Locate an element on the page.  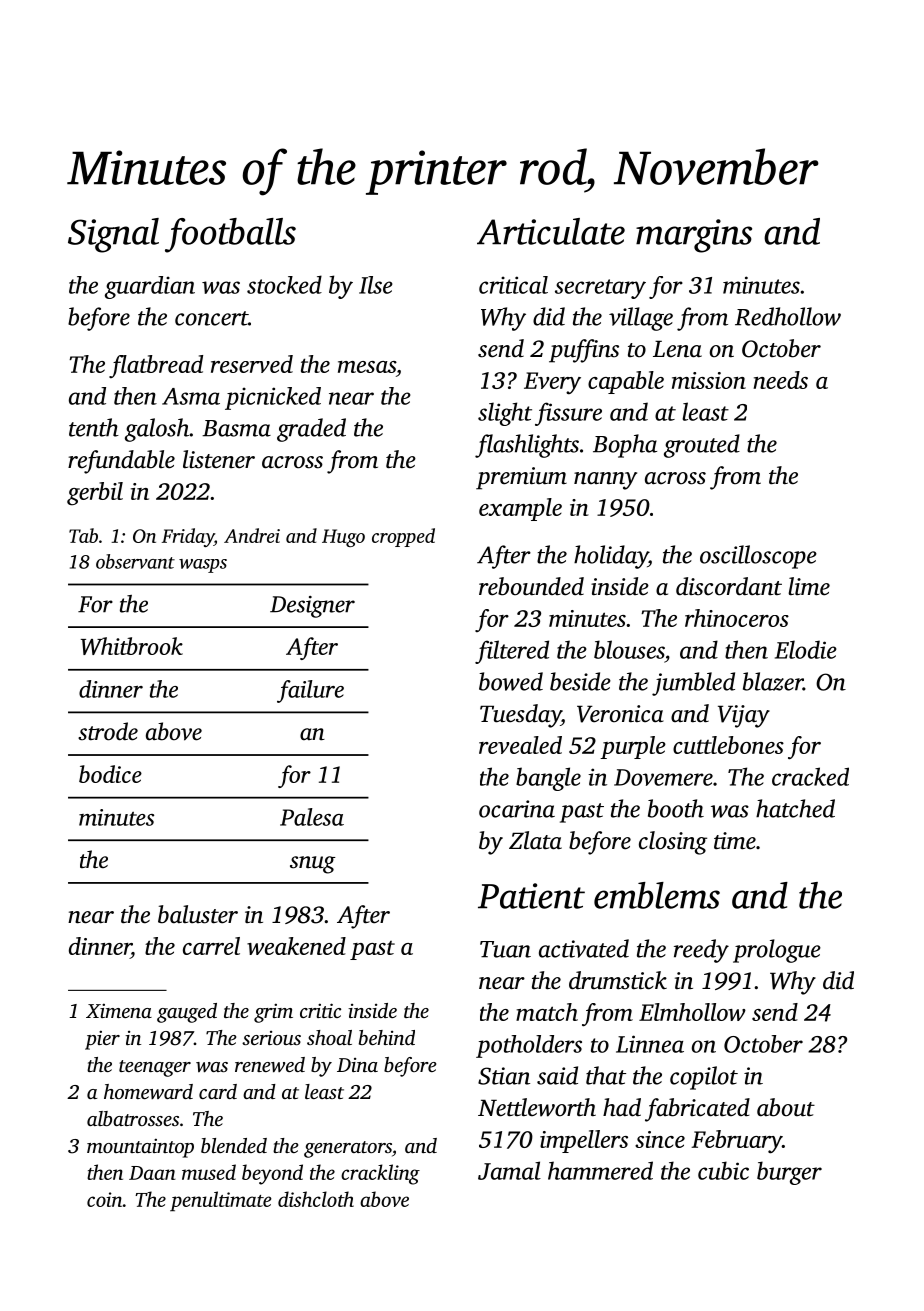
Articulate is located at coordinates (551, 231).
